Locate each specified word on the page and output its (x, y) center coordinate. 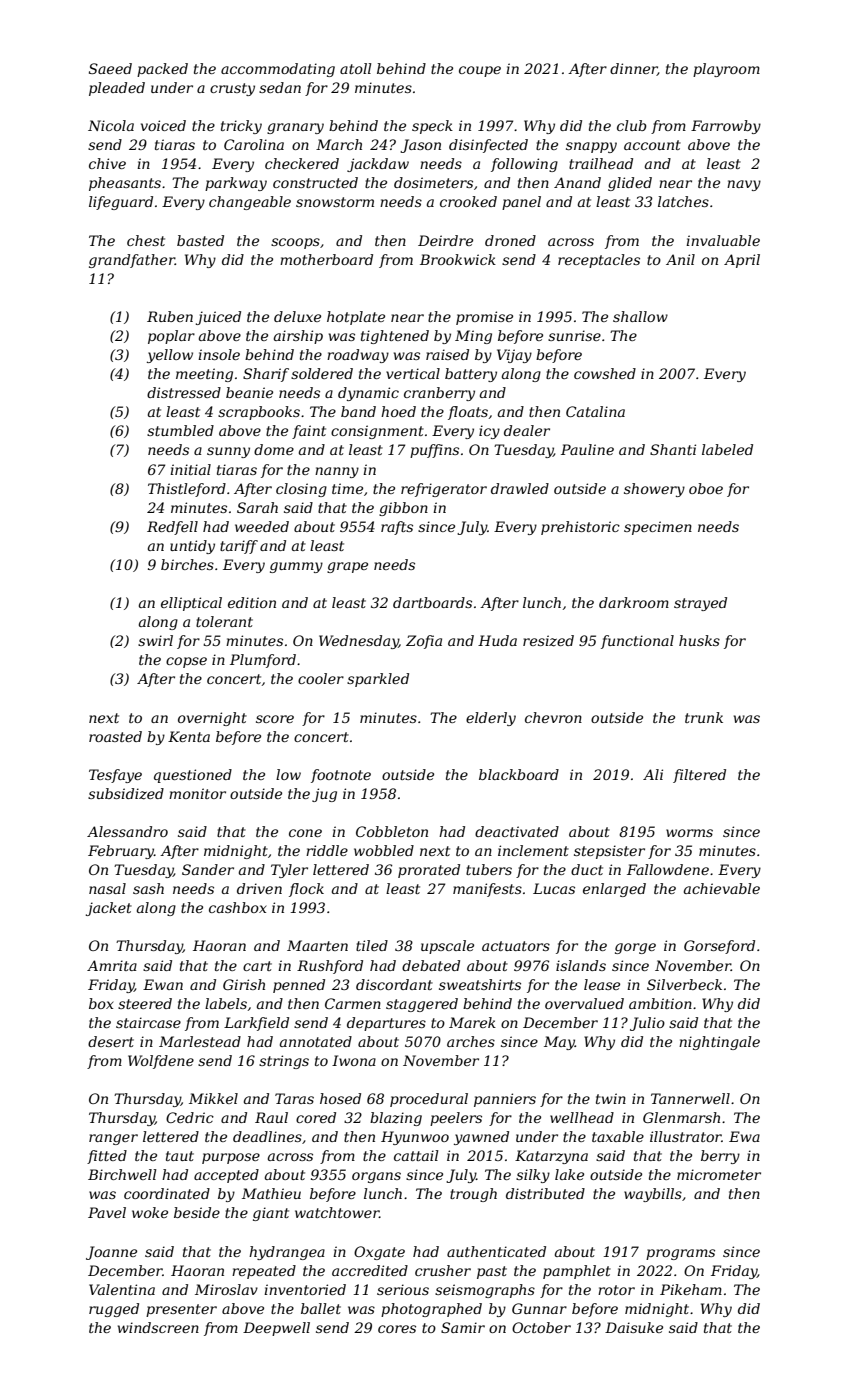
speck (432, 127)
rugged (114, 1310)
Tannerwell (690, 1098)
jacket (109, 909)
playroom (726, 70)
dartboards (432, 602)
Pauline (587, 449)
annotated (316, 1041)
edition (252, 602)
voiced (163, 125)
